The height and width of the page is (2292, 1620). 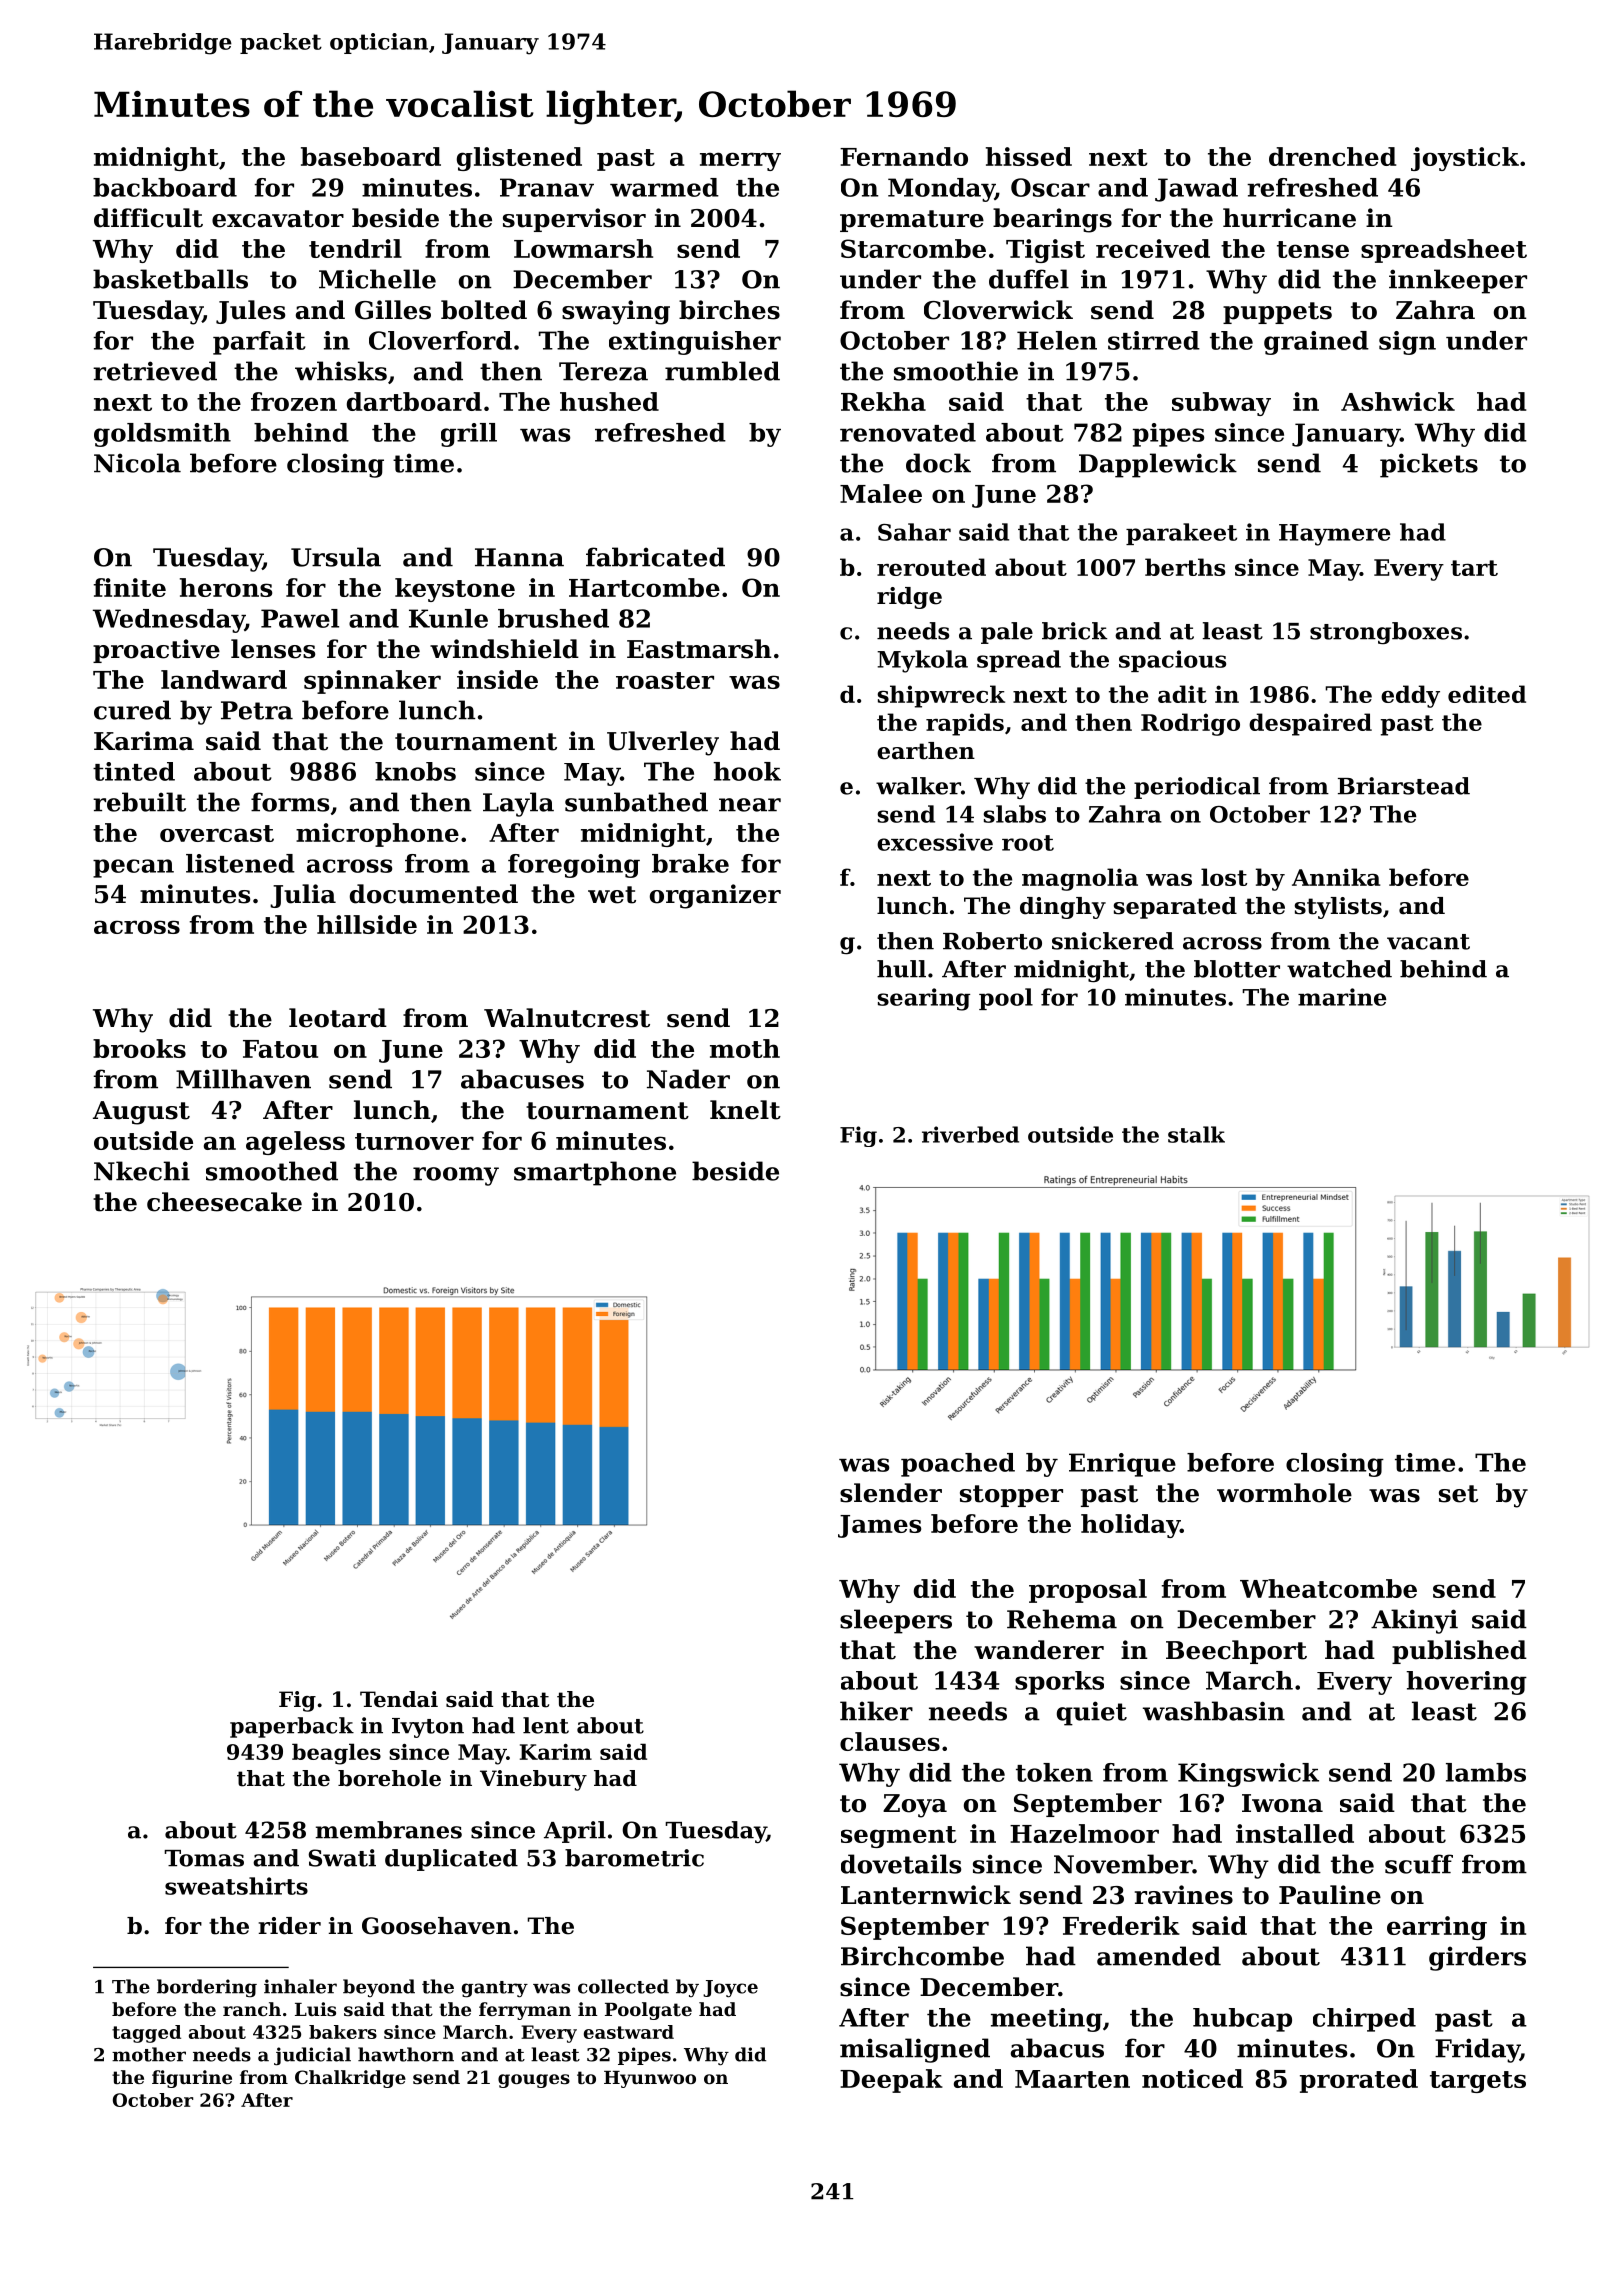 What do you see at coordinates (399, 1699) in the page?
I see `Tendai` at bounding box center [399, 1699].
